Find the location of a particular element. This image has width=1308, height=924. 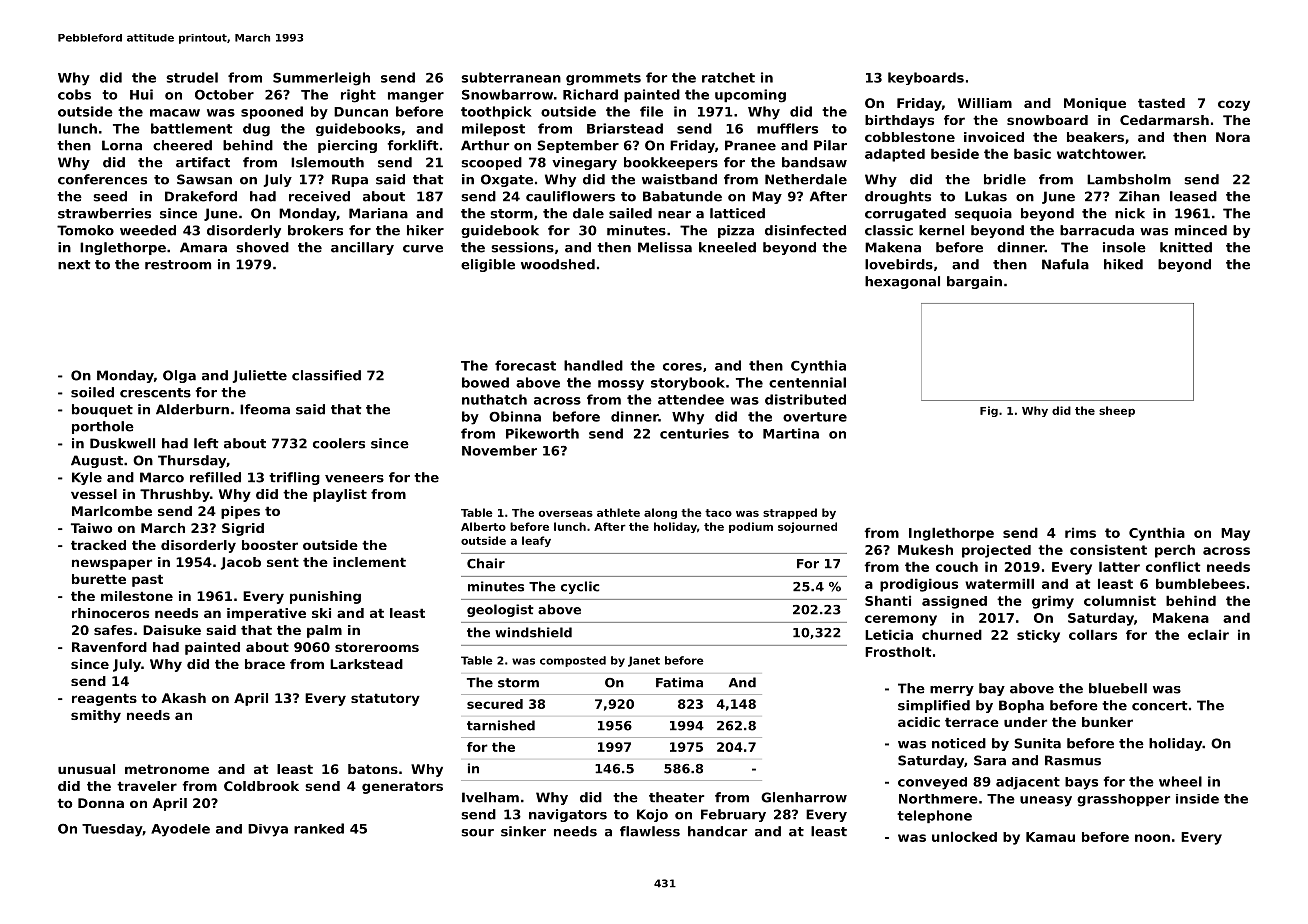

tasted is located at coordinates (1161, 103).
